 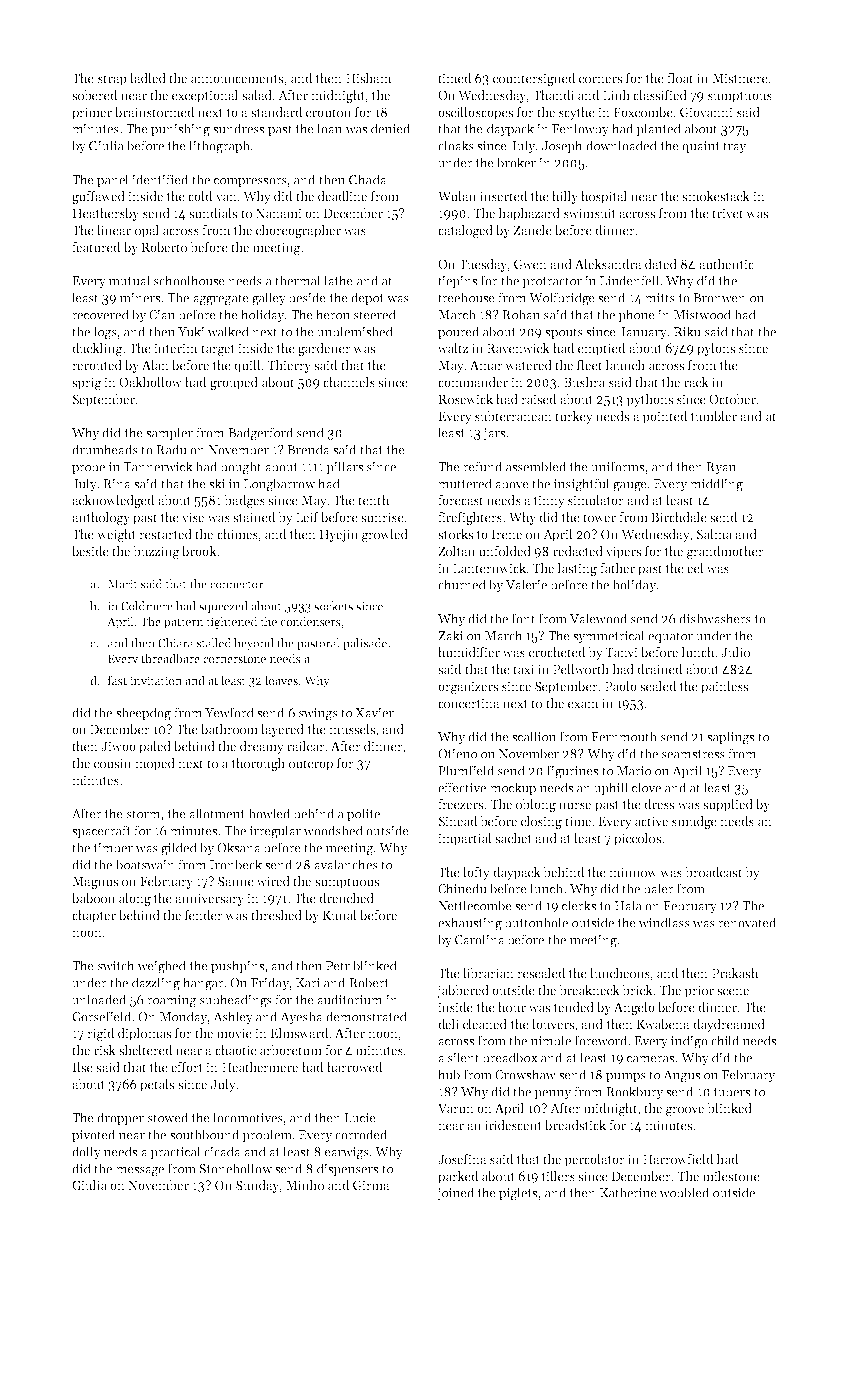 I want to click on sunrise, so click(x=382, y=517).
